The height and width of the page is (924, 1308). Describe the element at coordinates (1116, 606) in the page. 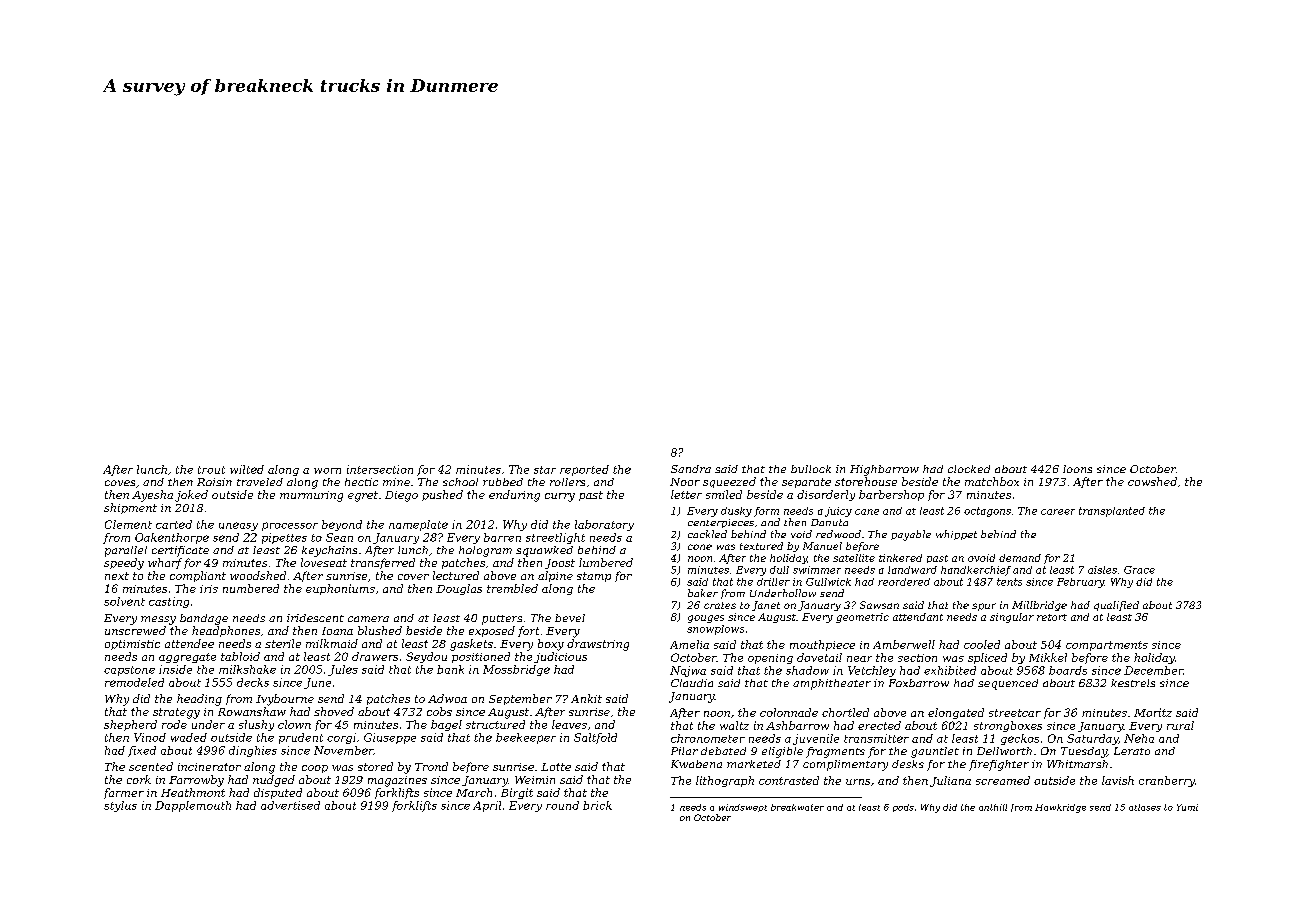

I see `qualified` at that location.
